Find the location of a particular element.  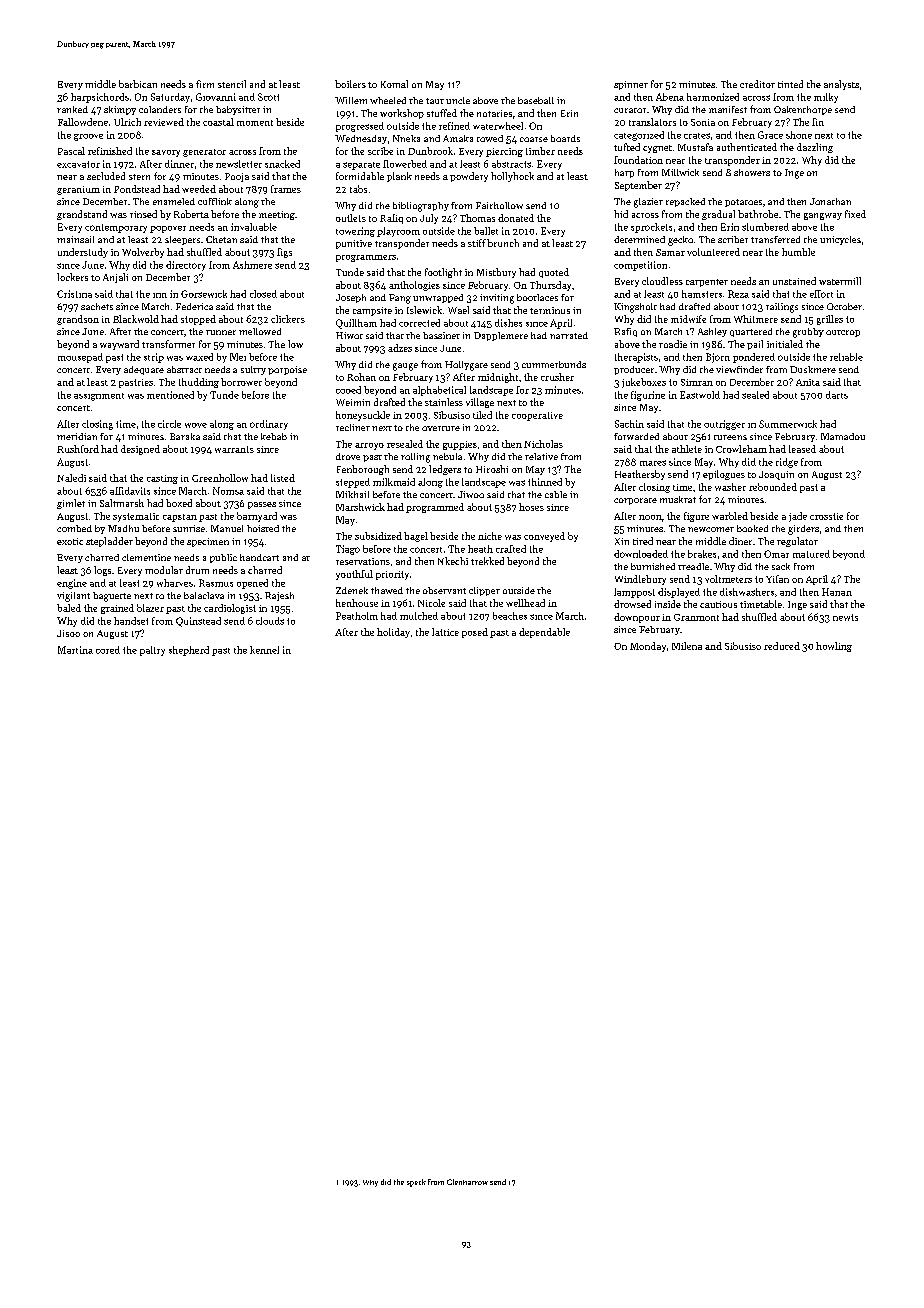

howling is located at coordinates (834, 647).
